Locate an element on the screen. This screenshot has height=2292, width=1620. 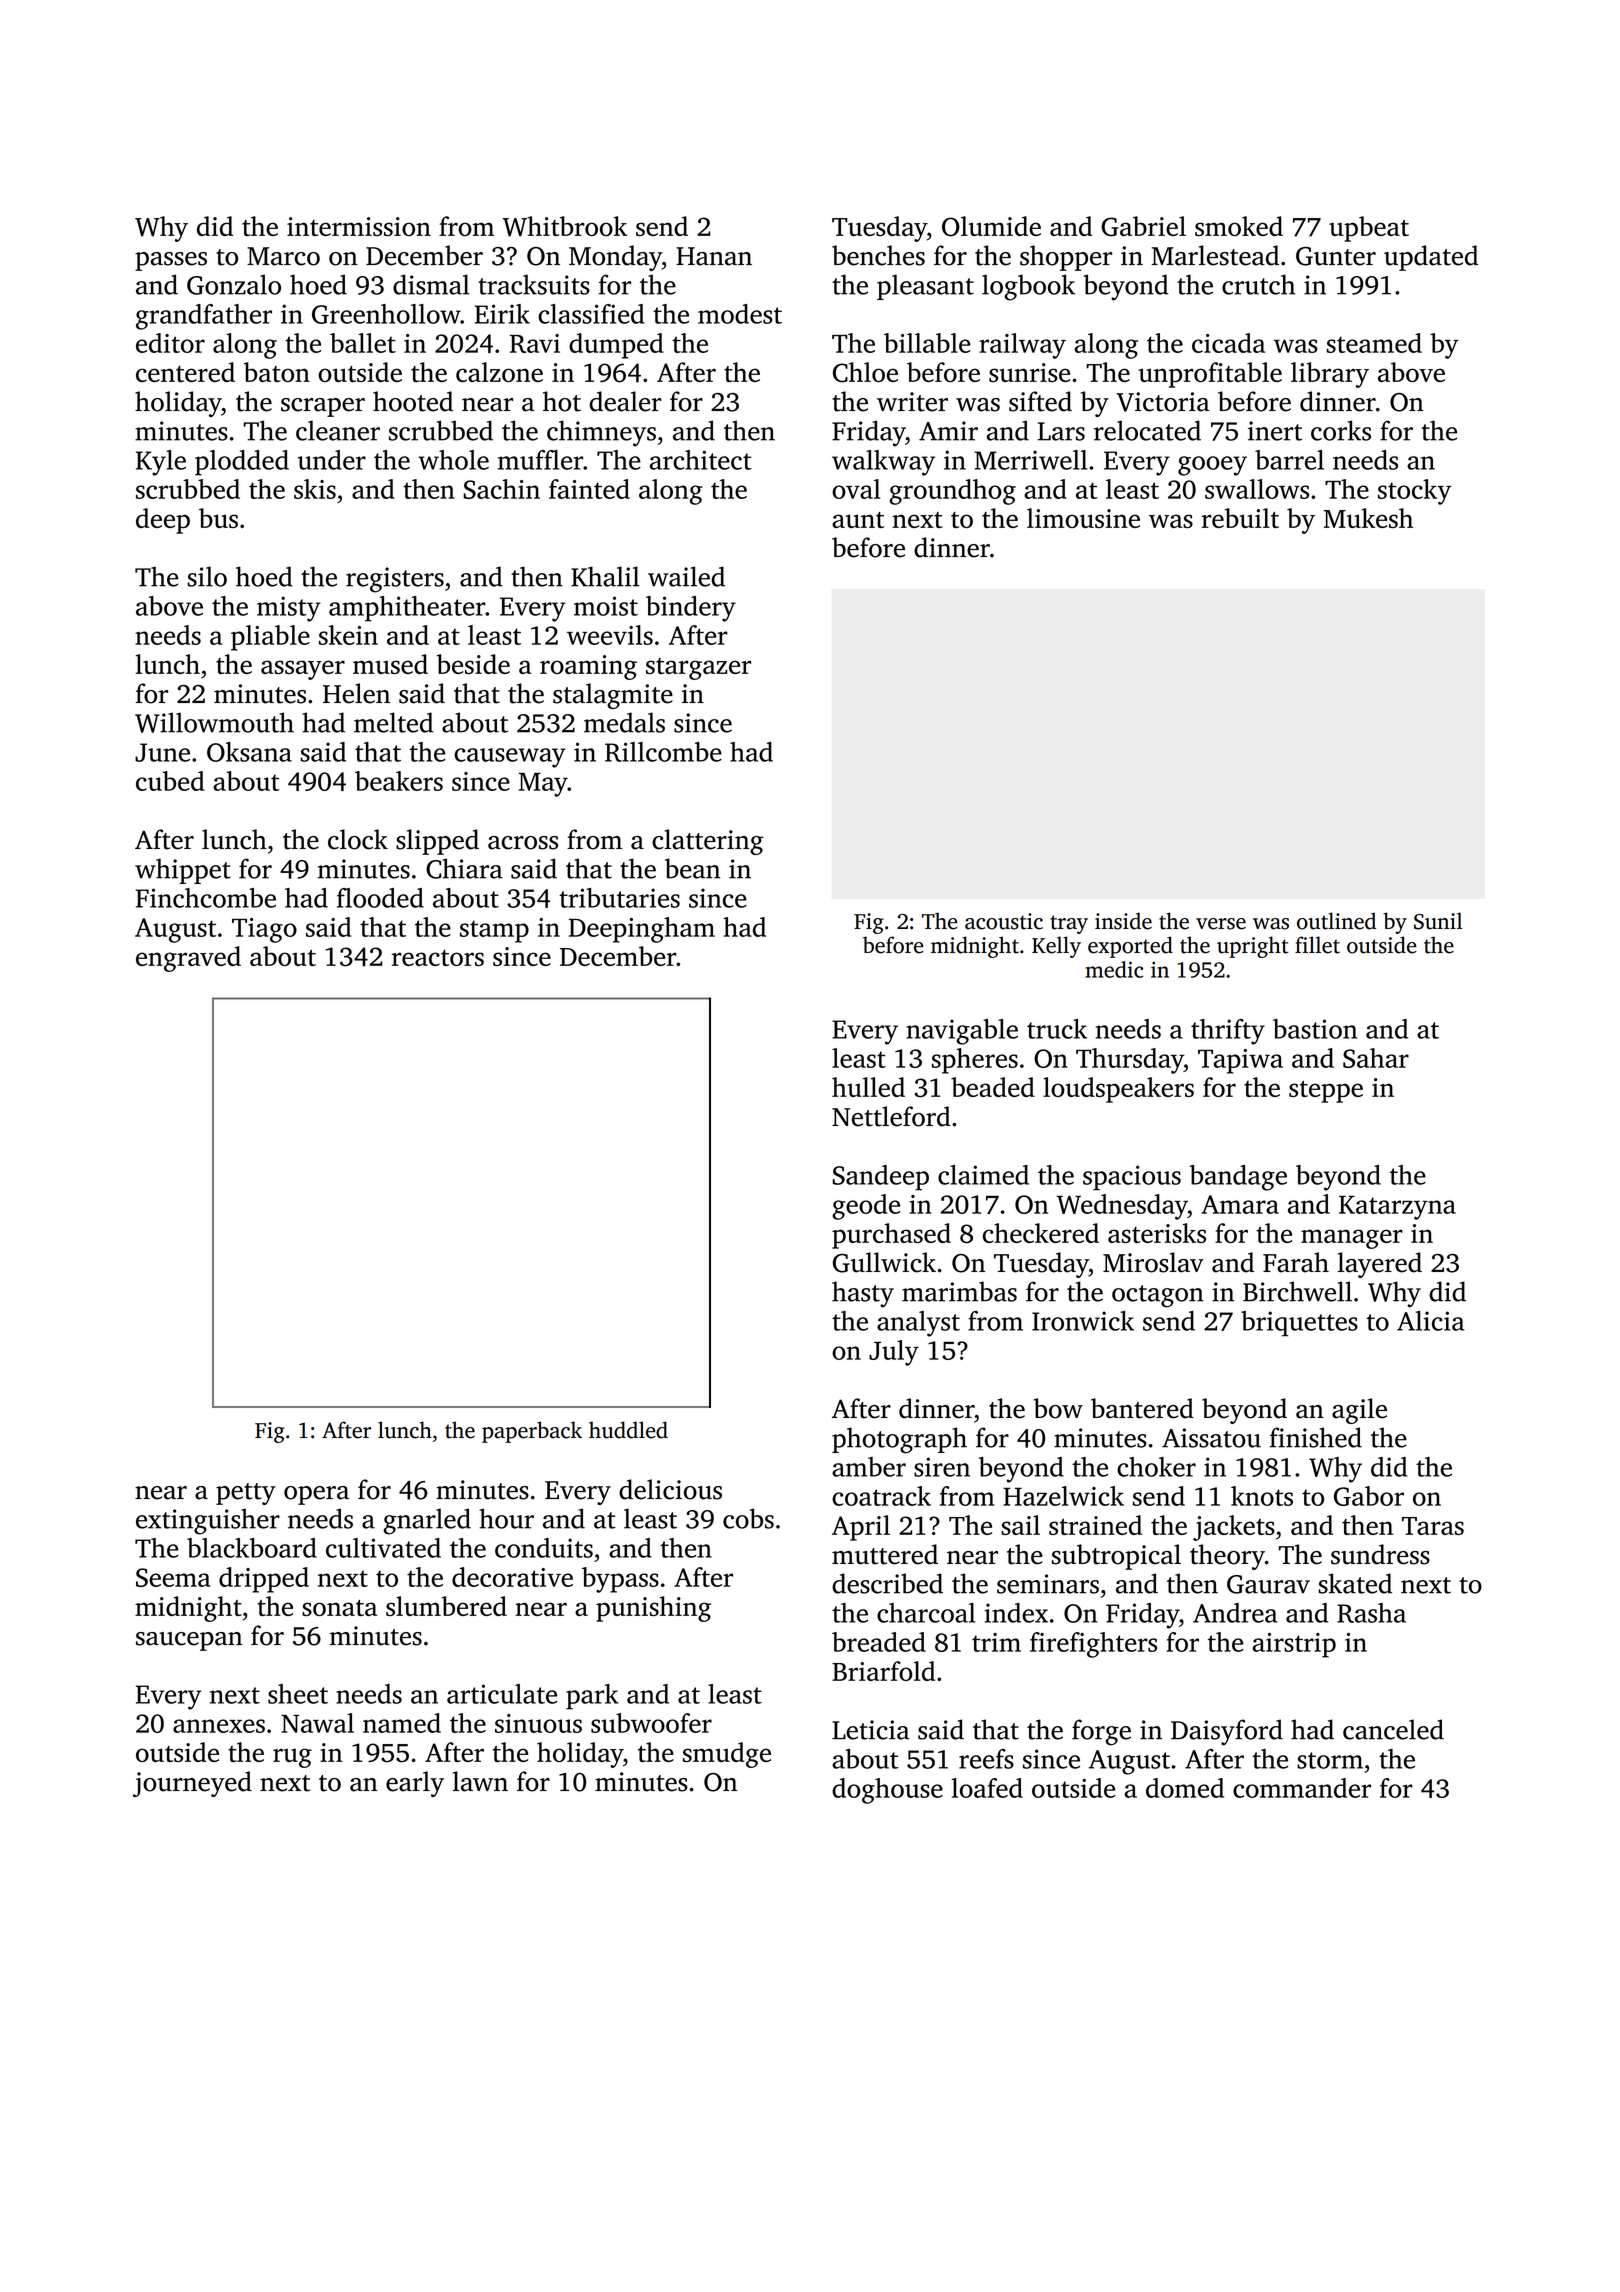
Whitbrook is located at coordinates (565, 226).
